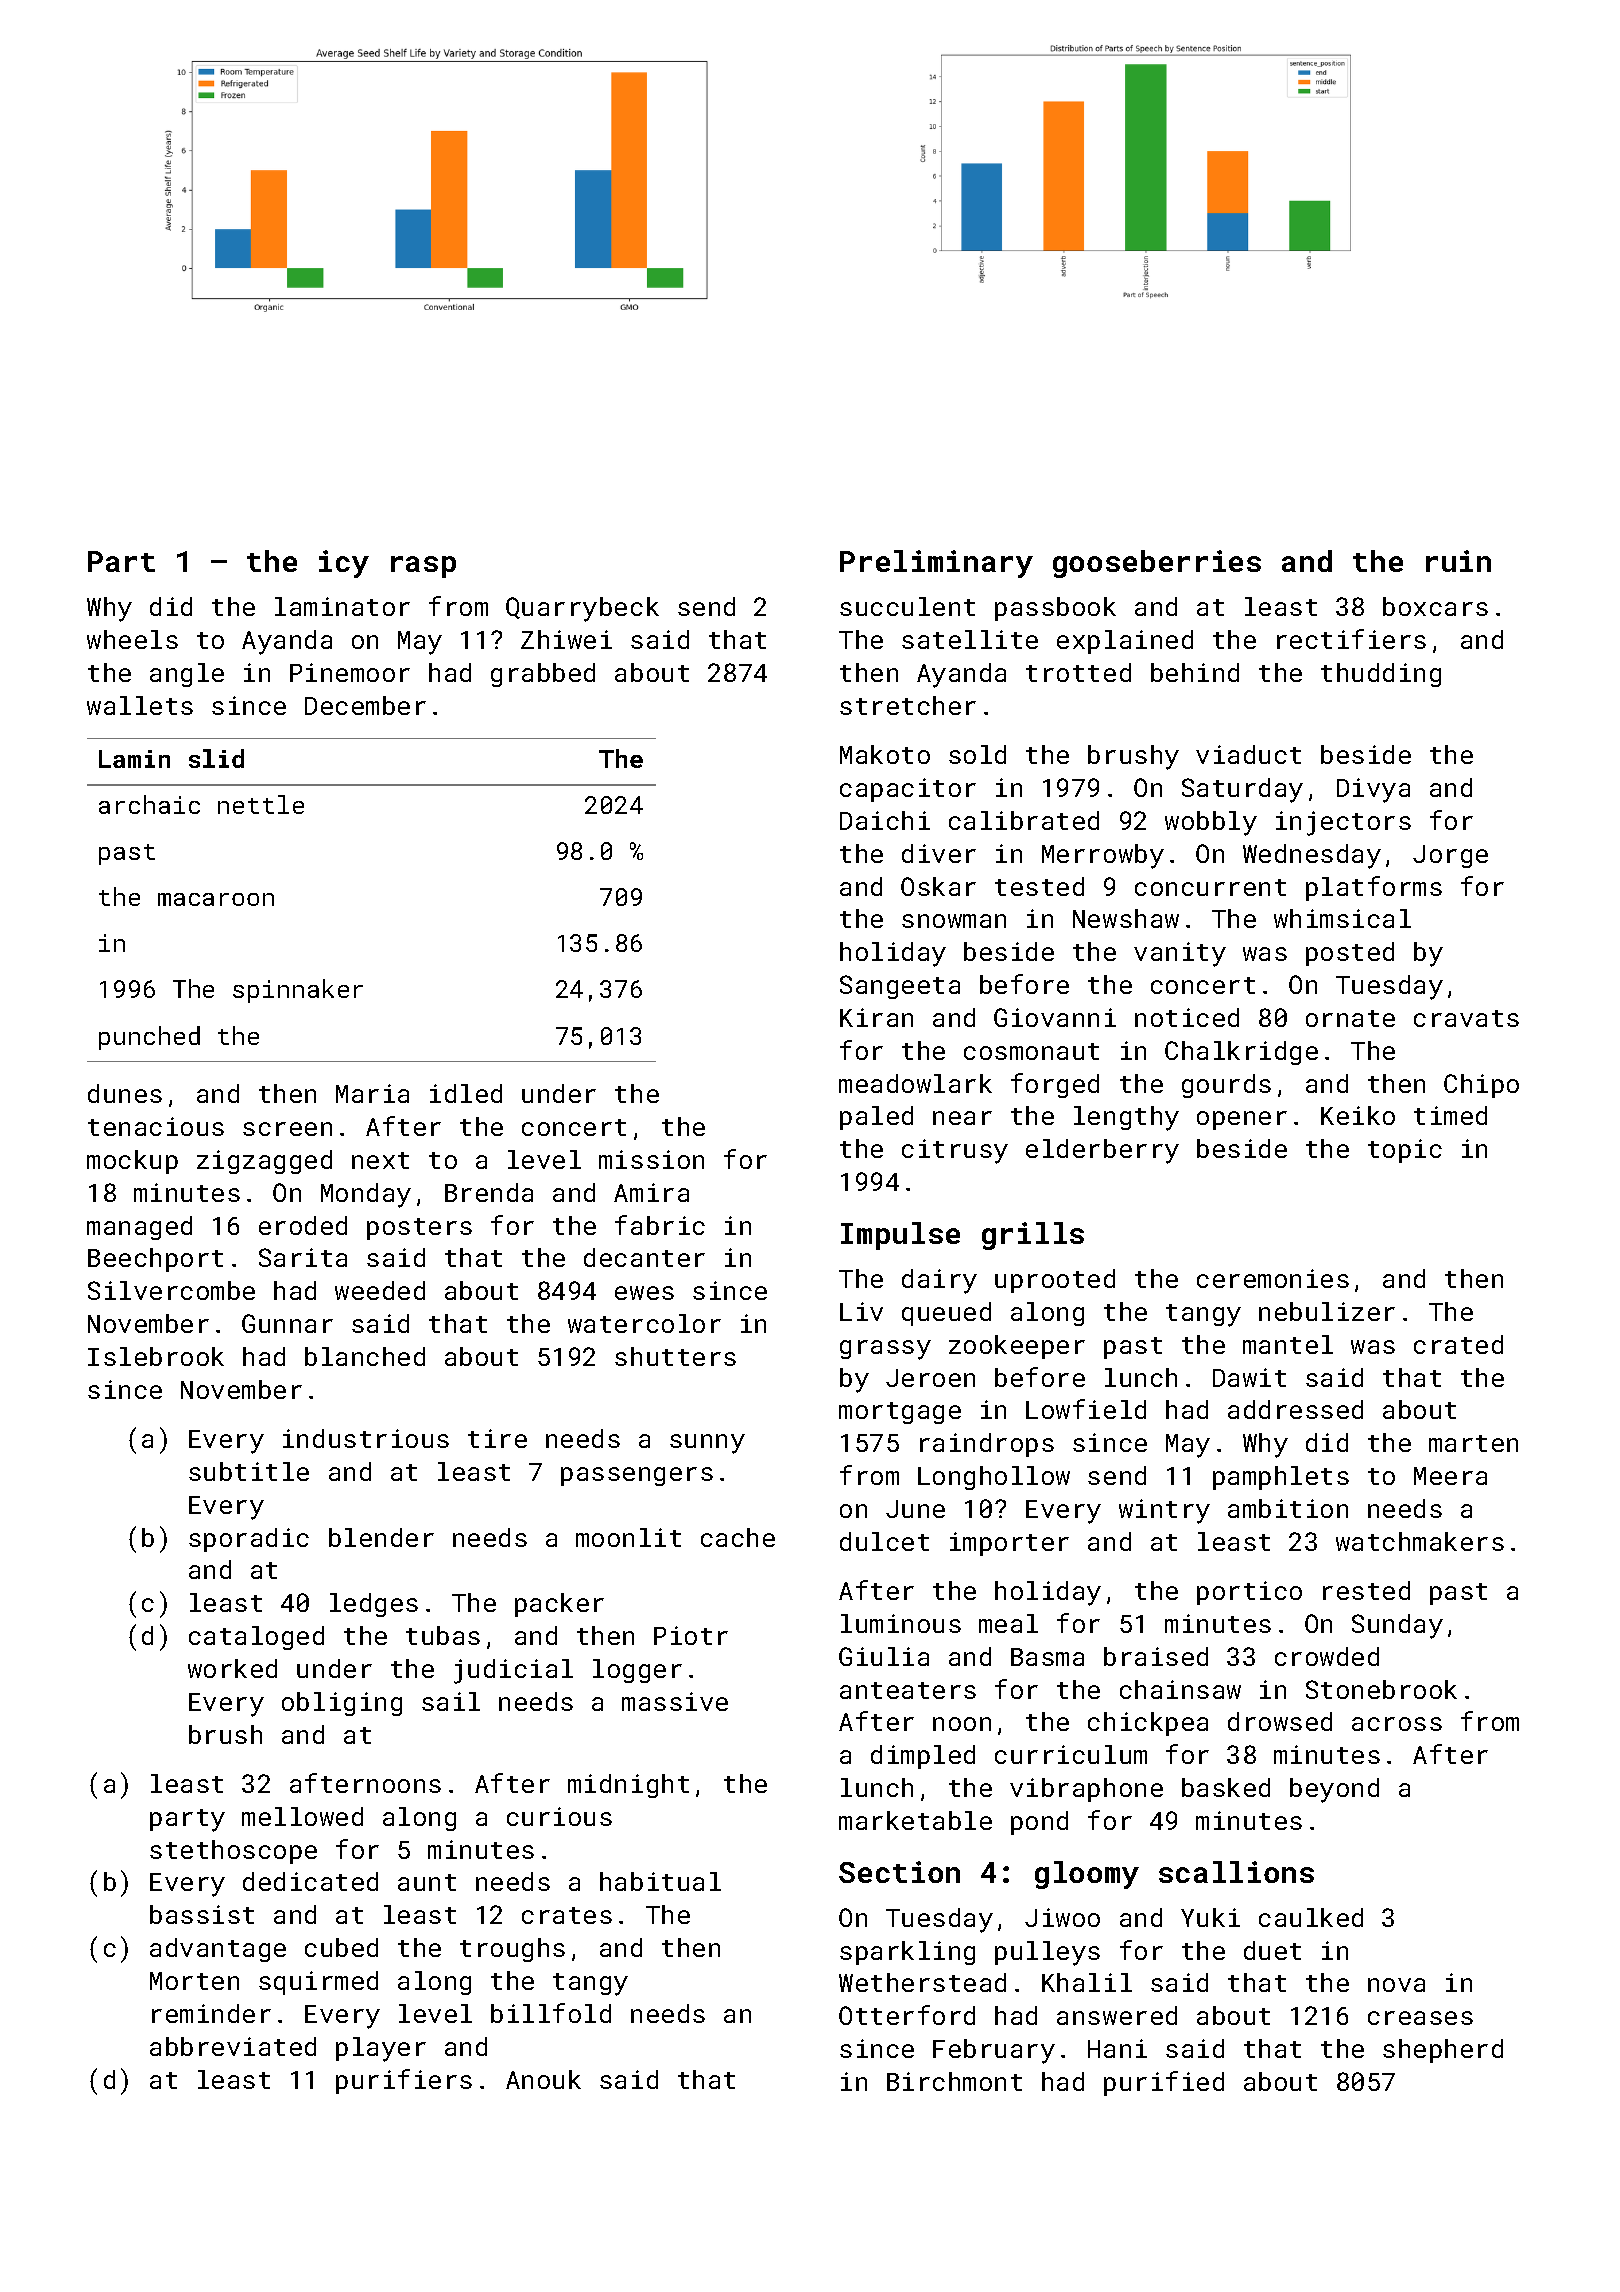  I want to click on braised, so click(1156, 1656).
